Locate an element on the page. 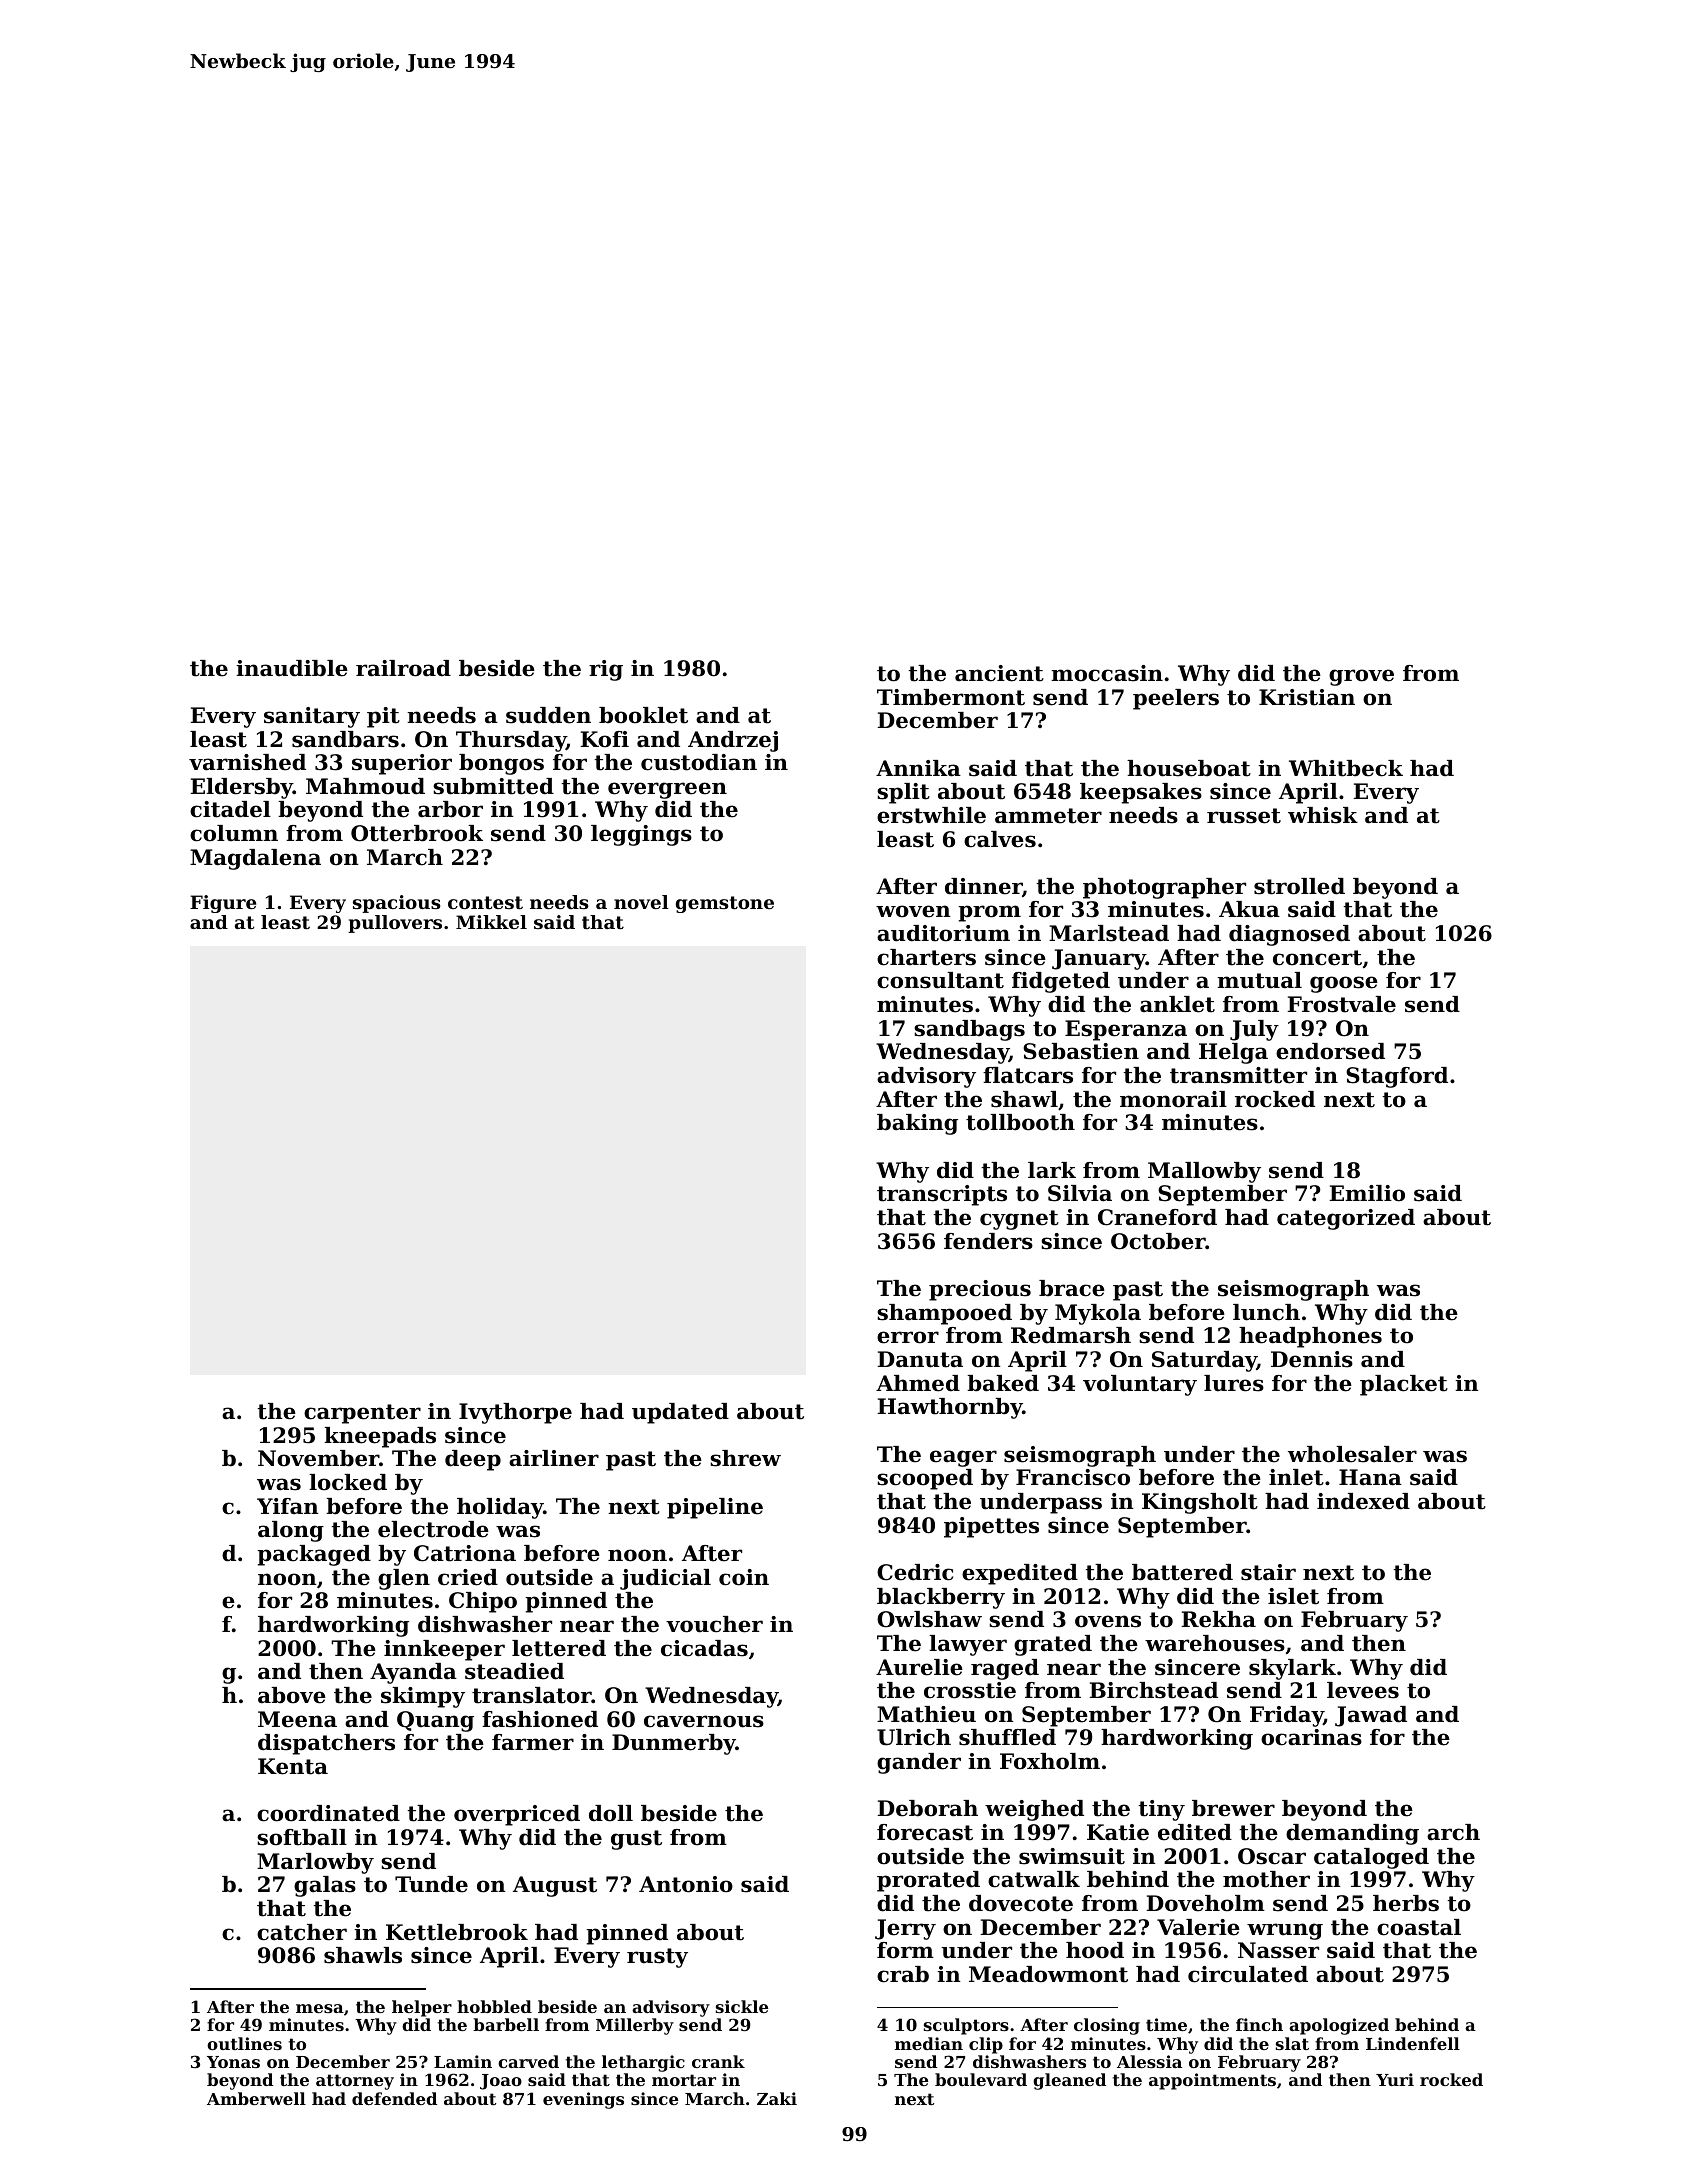 This document has width=1683, height=2178. transcripts is located at coordinates (942, 1195).
